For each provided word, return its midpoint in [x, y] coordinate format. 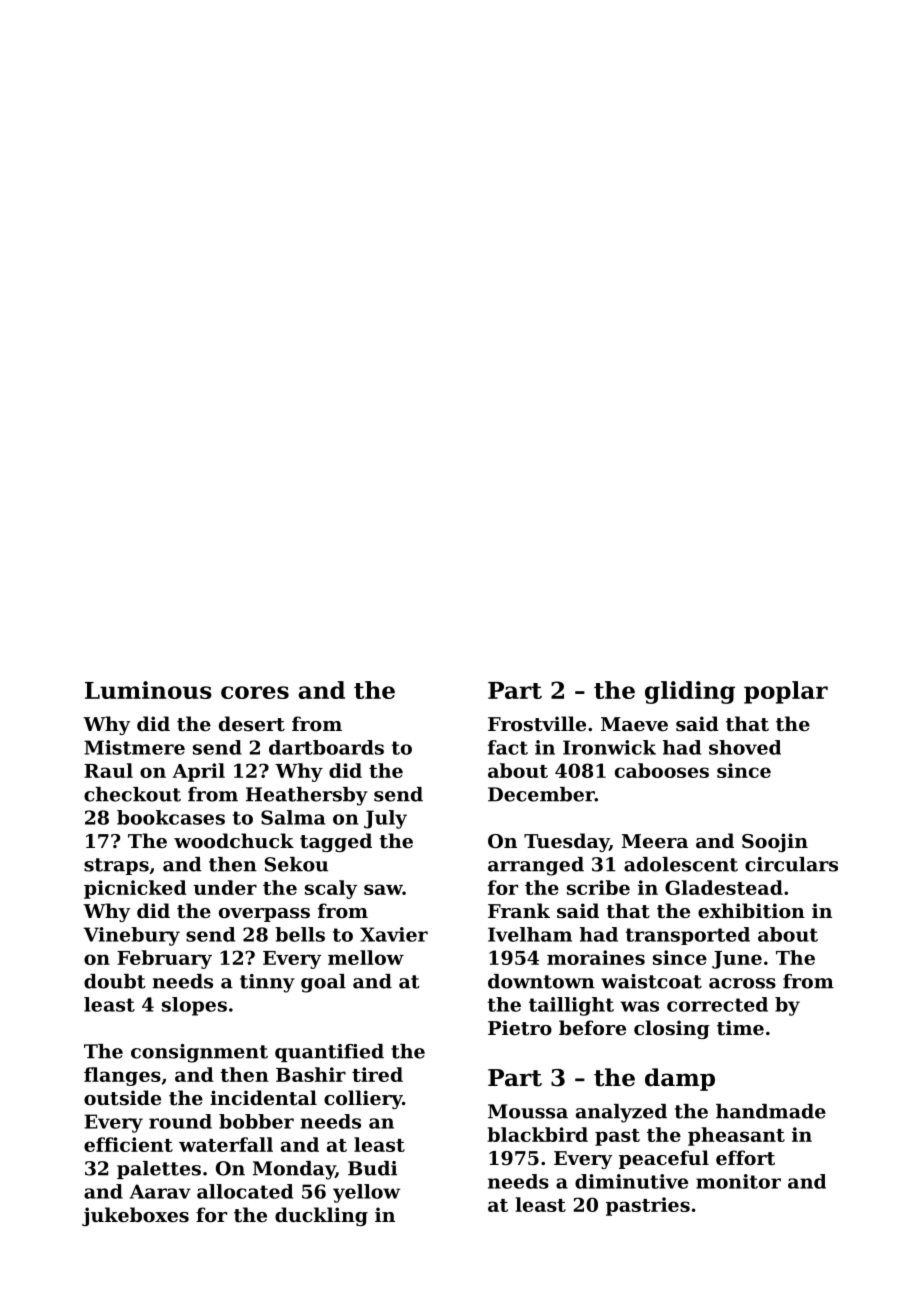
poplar [786, 692]
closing [672, 1029]
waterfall [226, 1144]
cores [255, 692]
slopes [194, 1006]
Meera [655, 841]
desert [252, 724]
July [385, 819]
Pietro [520, 1027]
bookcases [171, 817]
